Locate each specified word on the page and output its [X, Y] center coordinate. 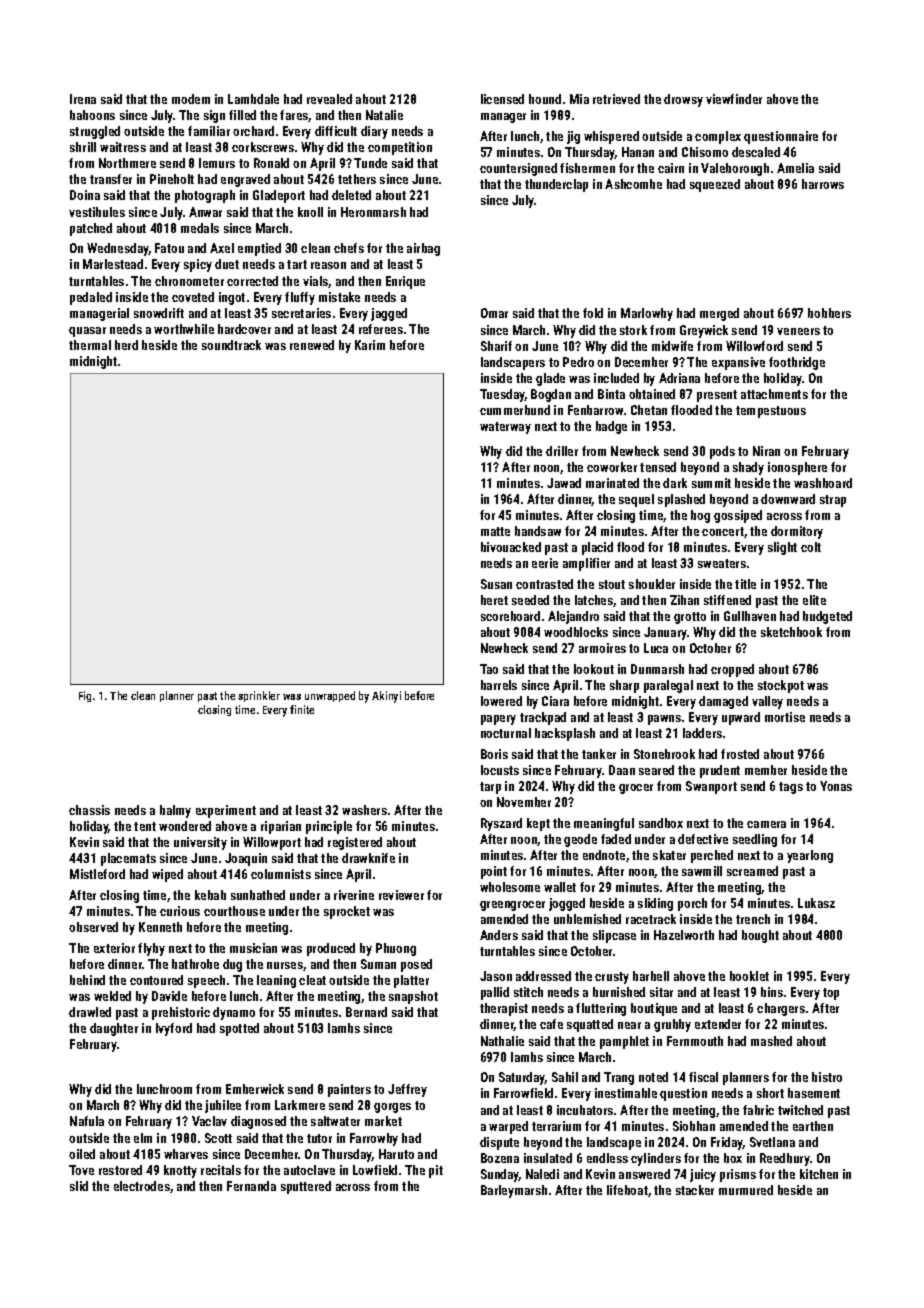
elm [143, 1138]
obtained [652, 394]
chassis [89, 810]
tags [791, 788]
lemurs [217, 163]
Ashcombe [633, 184]
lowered [501, 701]
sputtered [306, 1187]
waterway [505, 428]
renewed [312, 345]
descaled [756, 152]
